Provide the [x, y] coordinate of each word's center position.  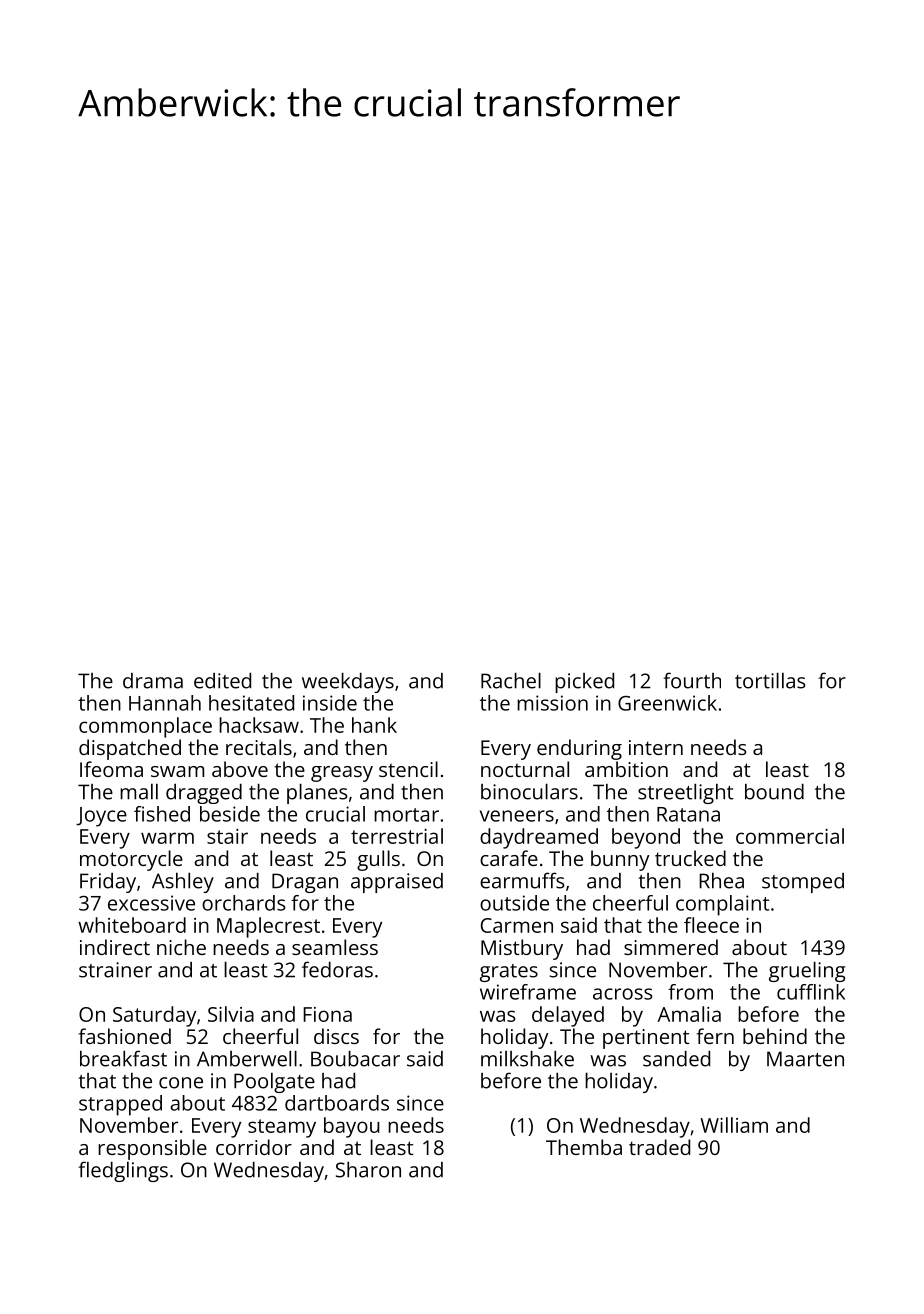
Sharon [368, 1170]
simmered [671, 947]
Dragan [305, 883]
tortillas [770, 681]
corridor [254, 1147]
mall [139, 792]
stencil [408, 769]
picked [584, 683]
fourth [692, 680]
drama [153, 681]
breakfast [123, 1058]
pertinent [646, 1039]
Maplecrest [268, 927]
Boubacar [355, 1059]
